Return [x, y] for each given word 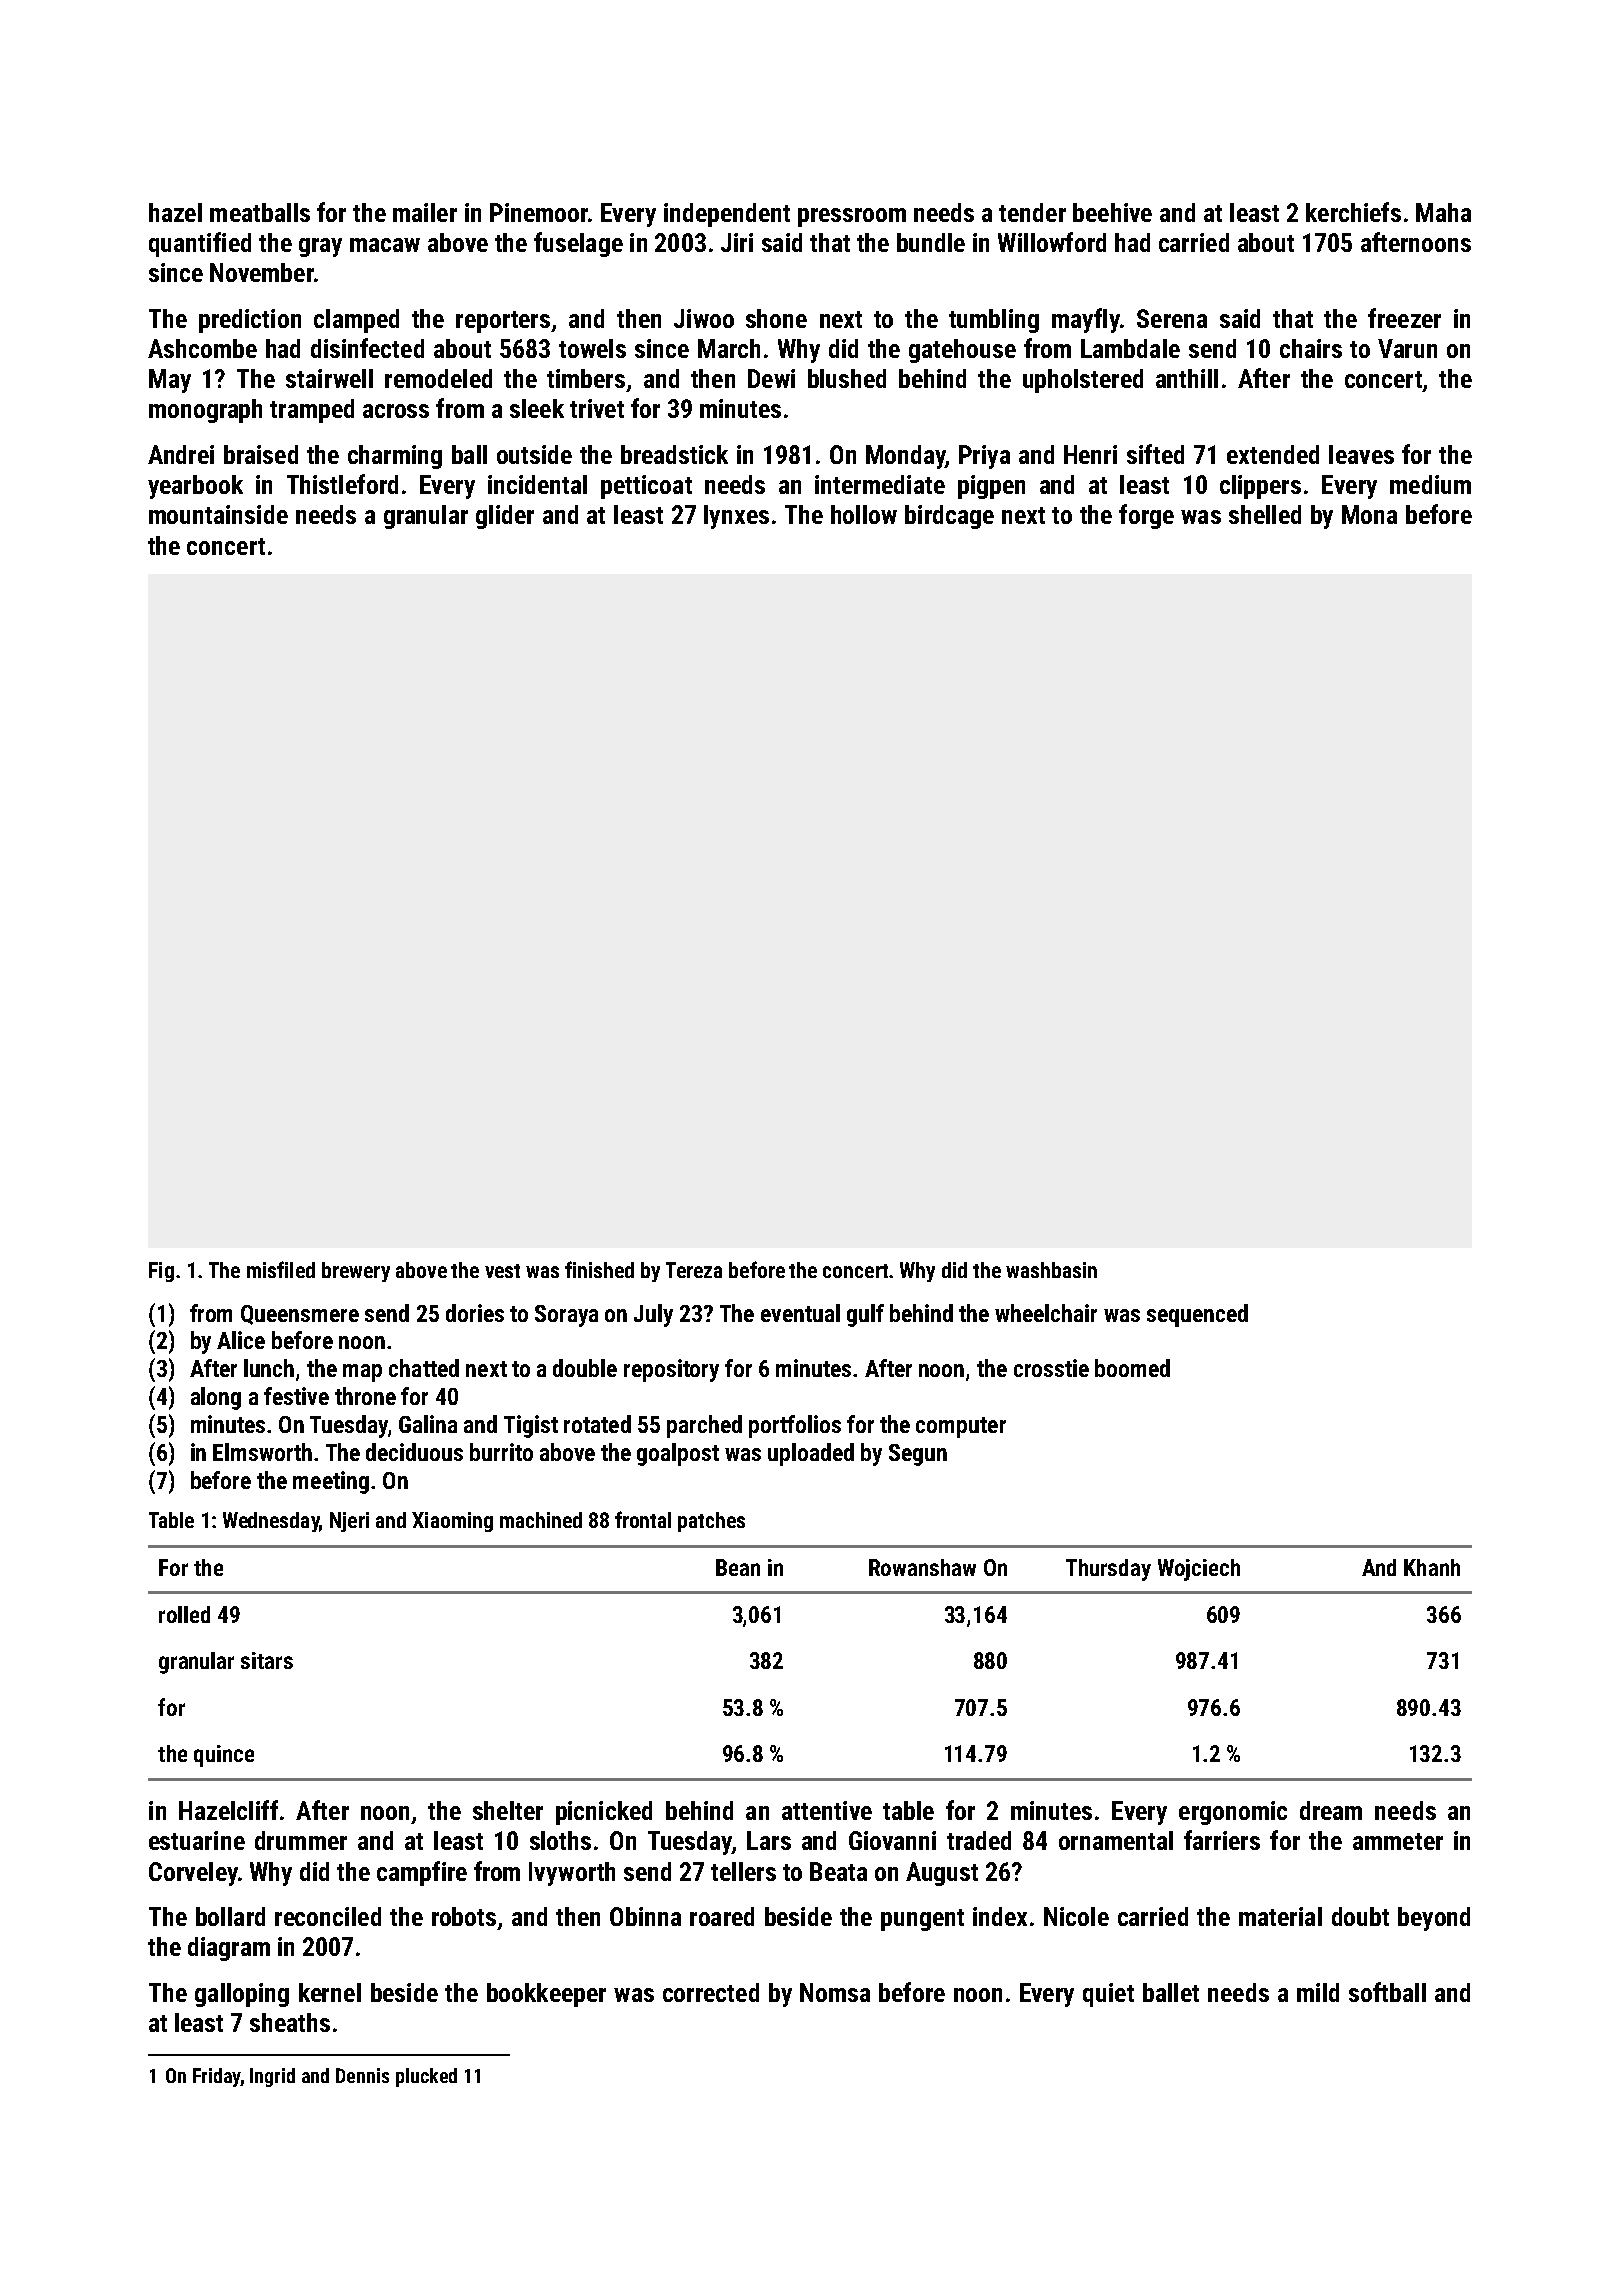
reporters [503, 322]
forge [1146, 516]
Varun [1407, 348]
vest [502, 1271]
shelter [508, 1810]
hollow [864, 514]
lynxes [736, 517]
